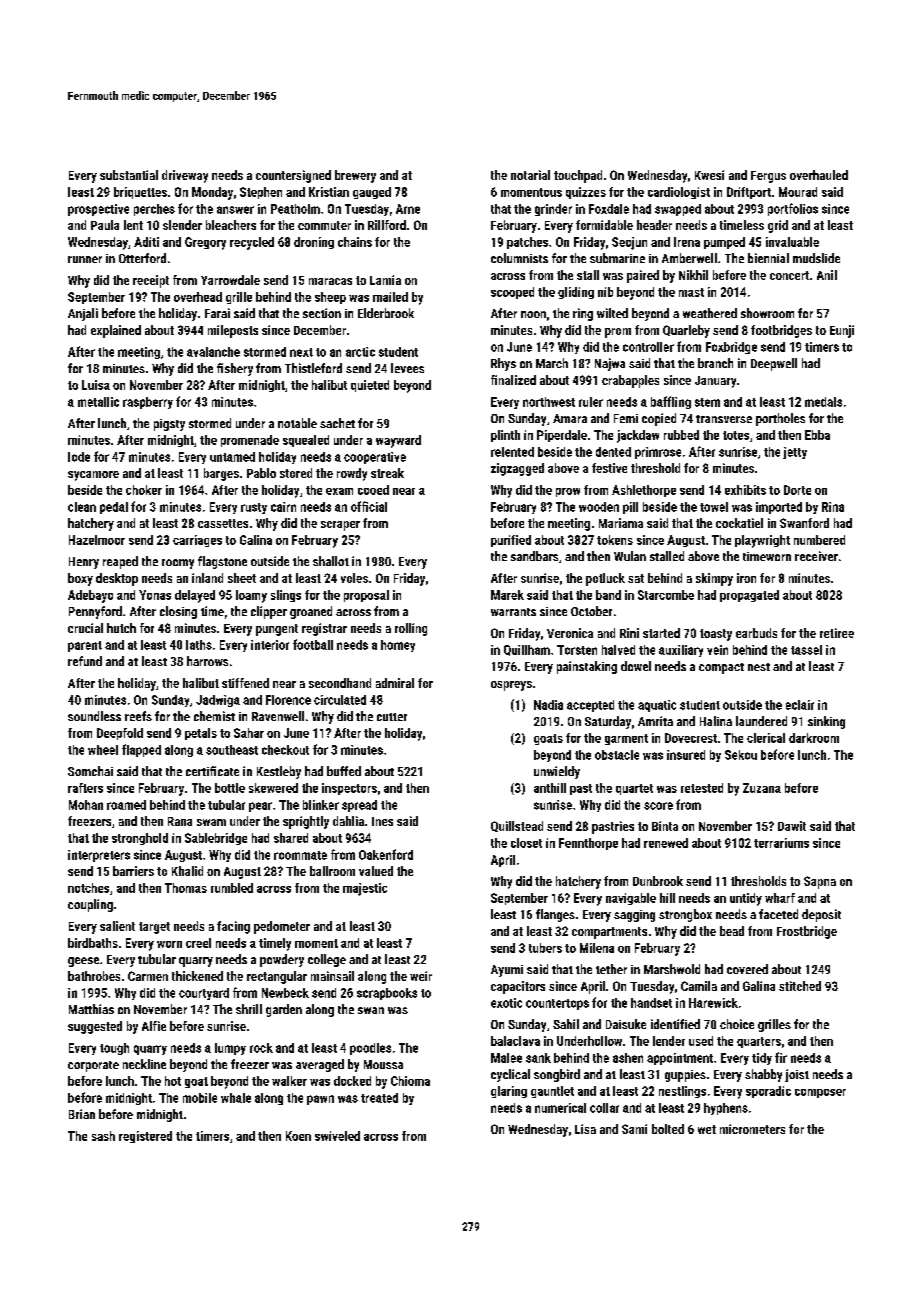 This document has width=924, height=1311. I want to click on capacitors, so click(518, 987).
